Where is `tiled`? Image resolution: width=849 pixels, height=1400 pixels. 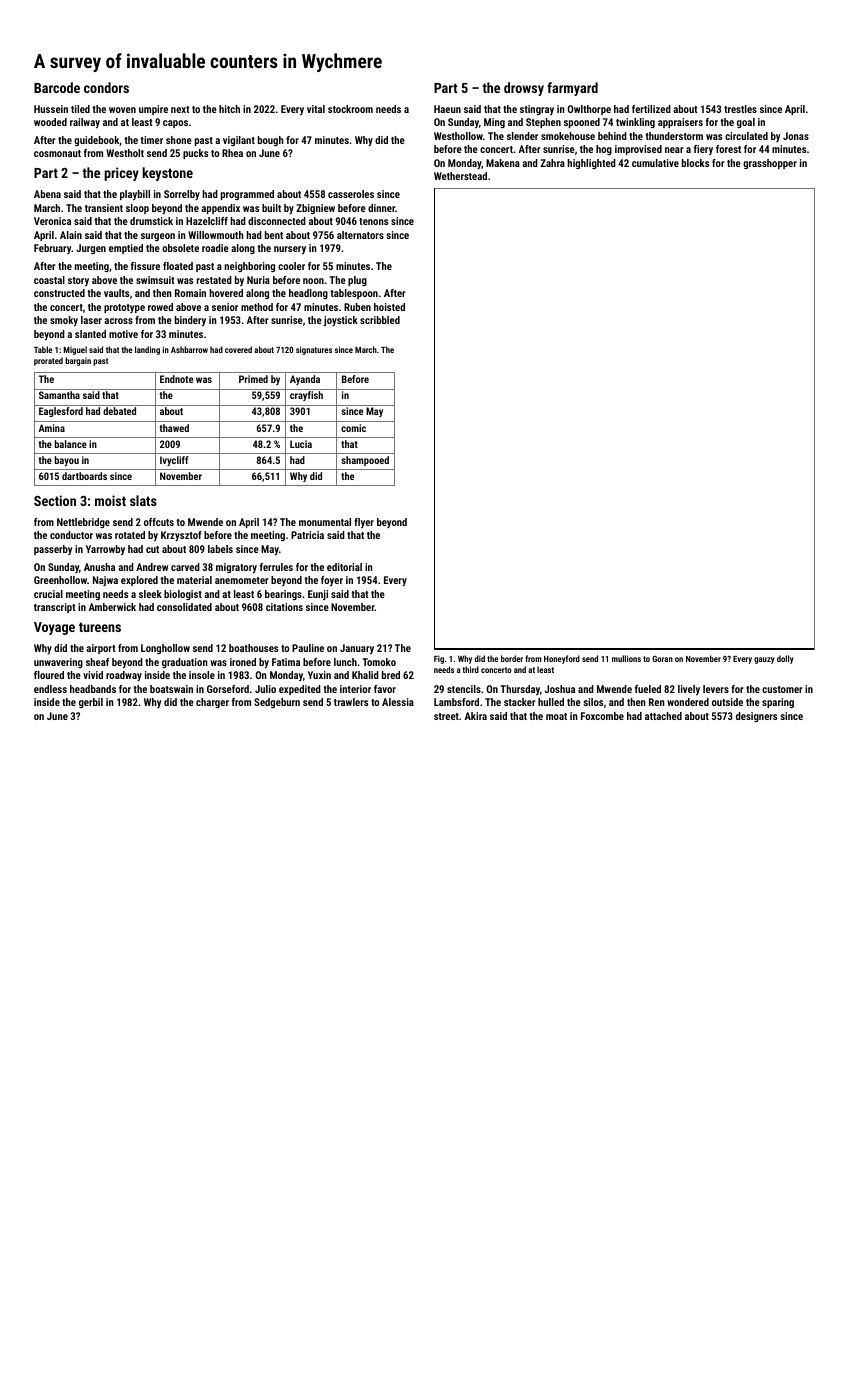 tiled is located at coordinates (80, 109).
